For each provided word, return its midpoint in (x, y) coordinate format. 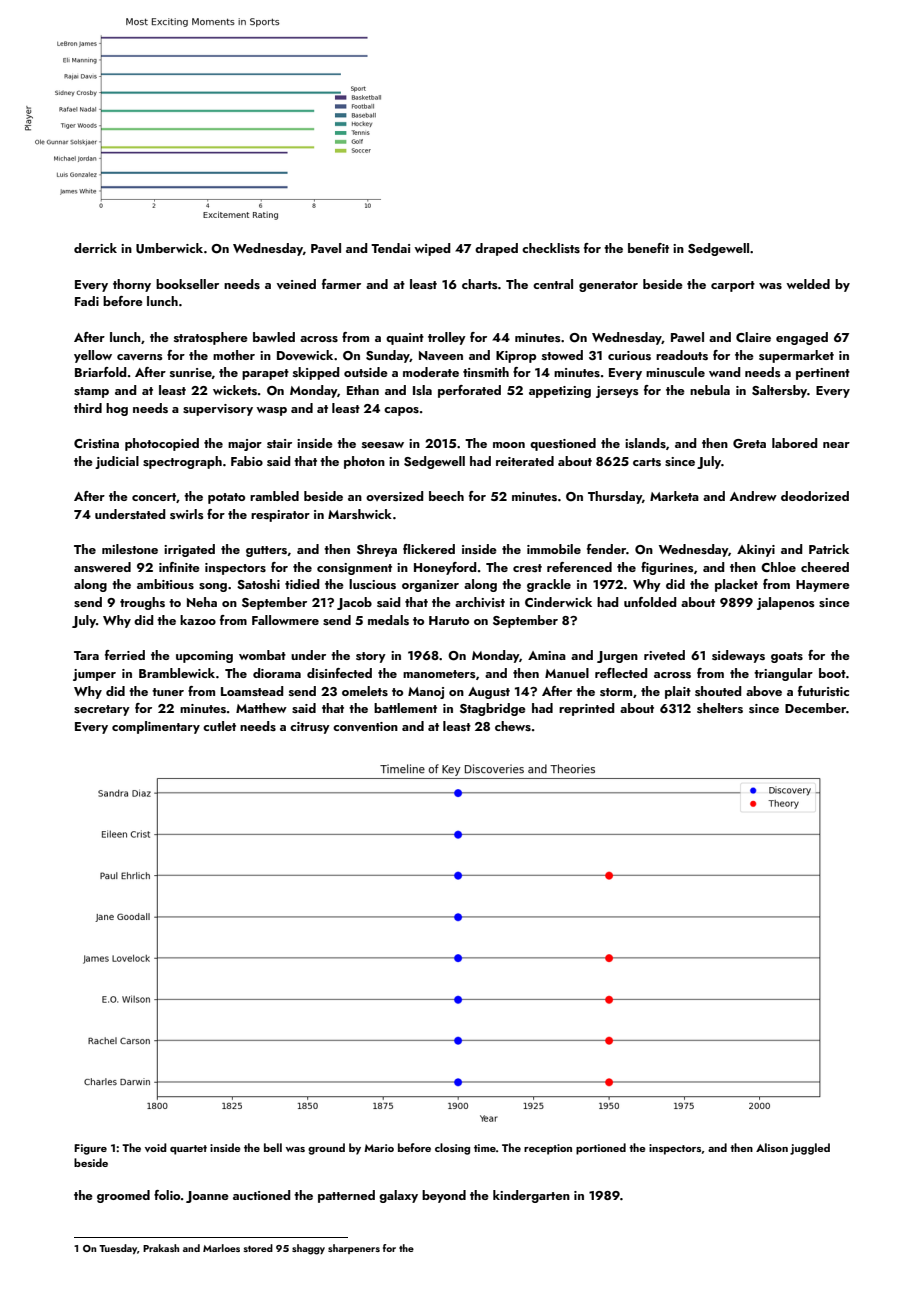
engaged (802, 338)
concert (154, 498)
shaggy (308, 1249)
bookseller (187, 284)
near (836, 445)
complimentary (156, 727)
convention (365, 726)
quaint (405, 339)
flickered (429, 549)
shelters (720, 708)
